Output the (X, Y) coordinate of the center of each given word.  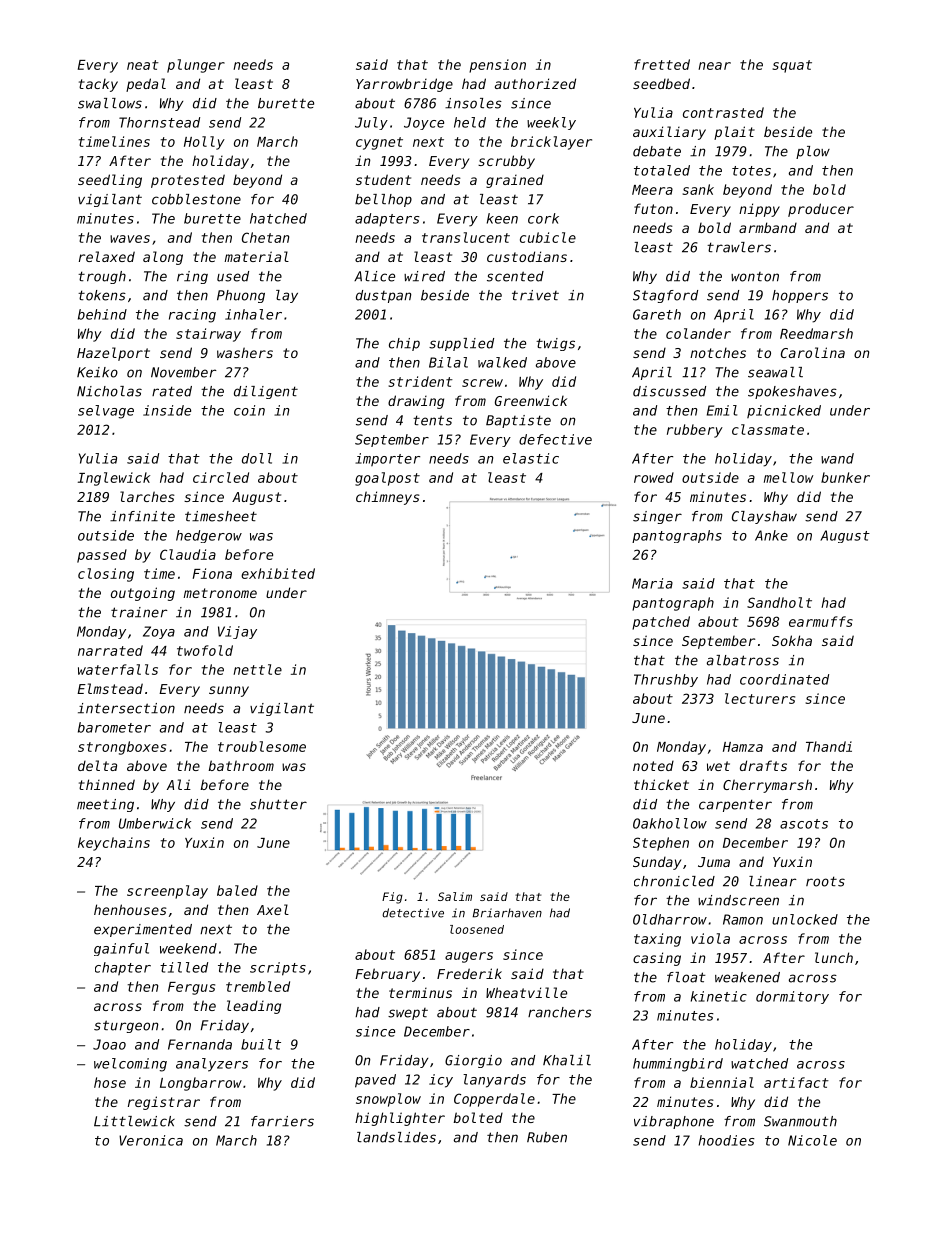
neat (143, 65)
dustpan (383, 296)
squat (792, 66)
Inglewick (114, 479)
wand (837, 458)
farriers (282, 1121)
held (470, 122)
